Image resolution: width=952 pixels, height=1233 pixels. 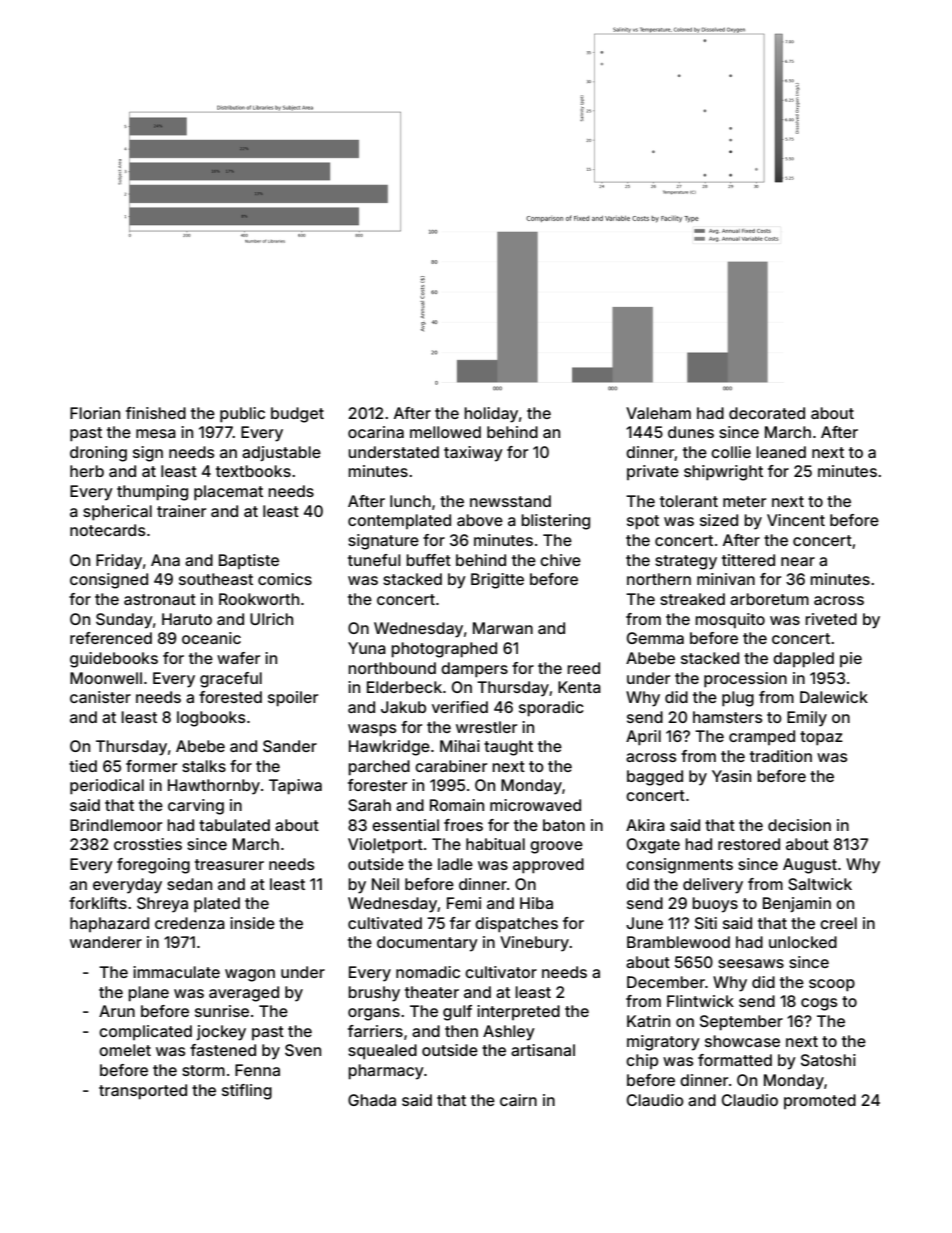 What do you see at coordinates (653, 846) in the screenshot?
I see `Oxgate` at bounding box center [653, 846].
